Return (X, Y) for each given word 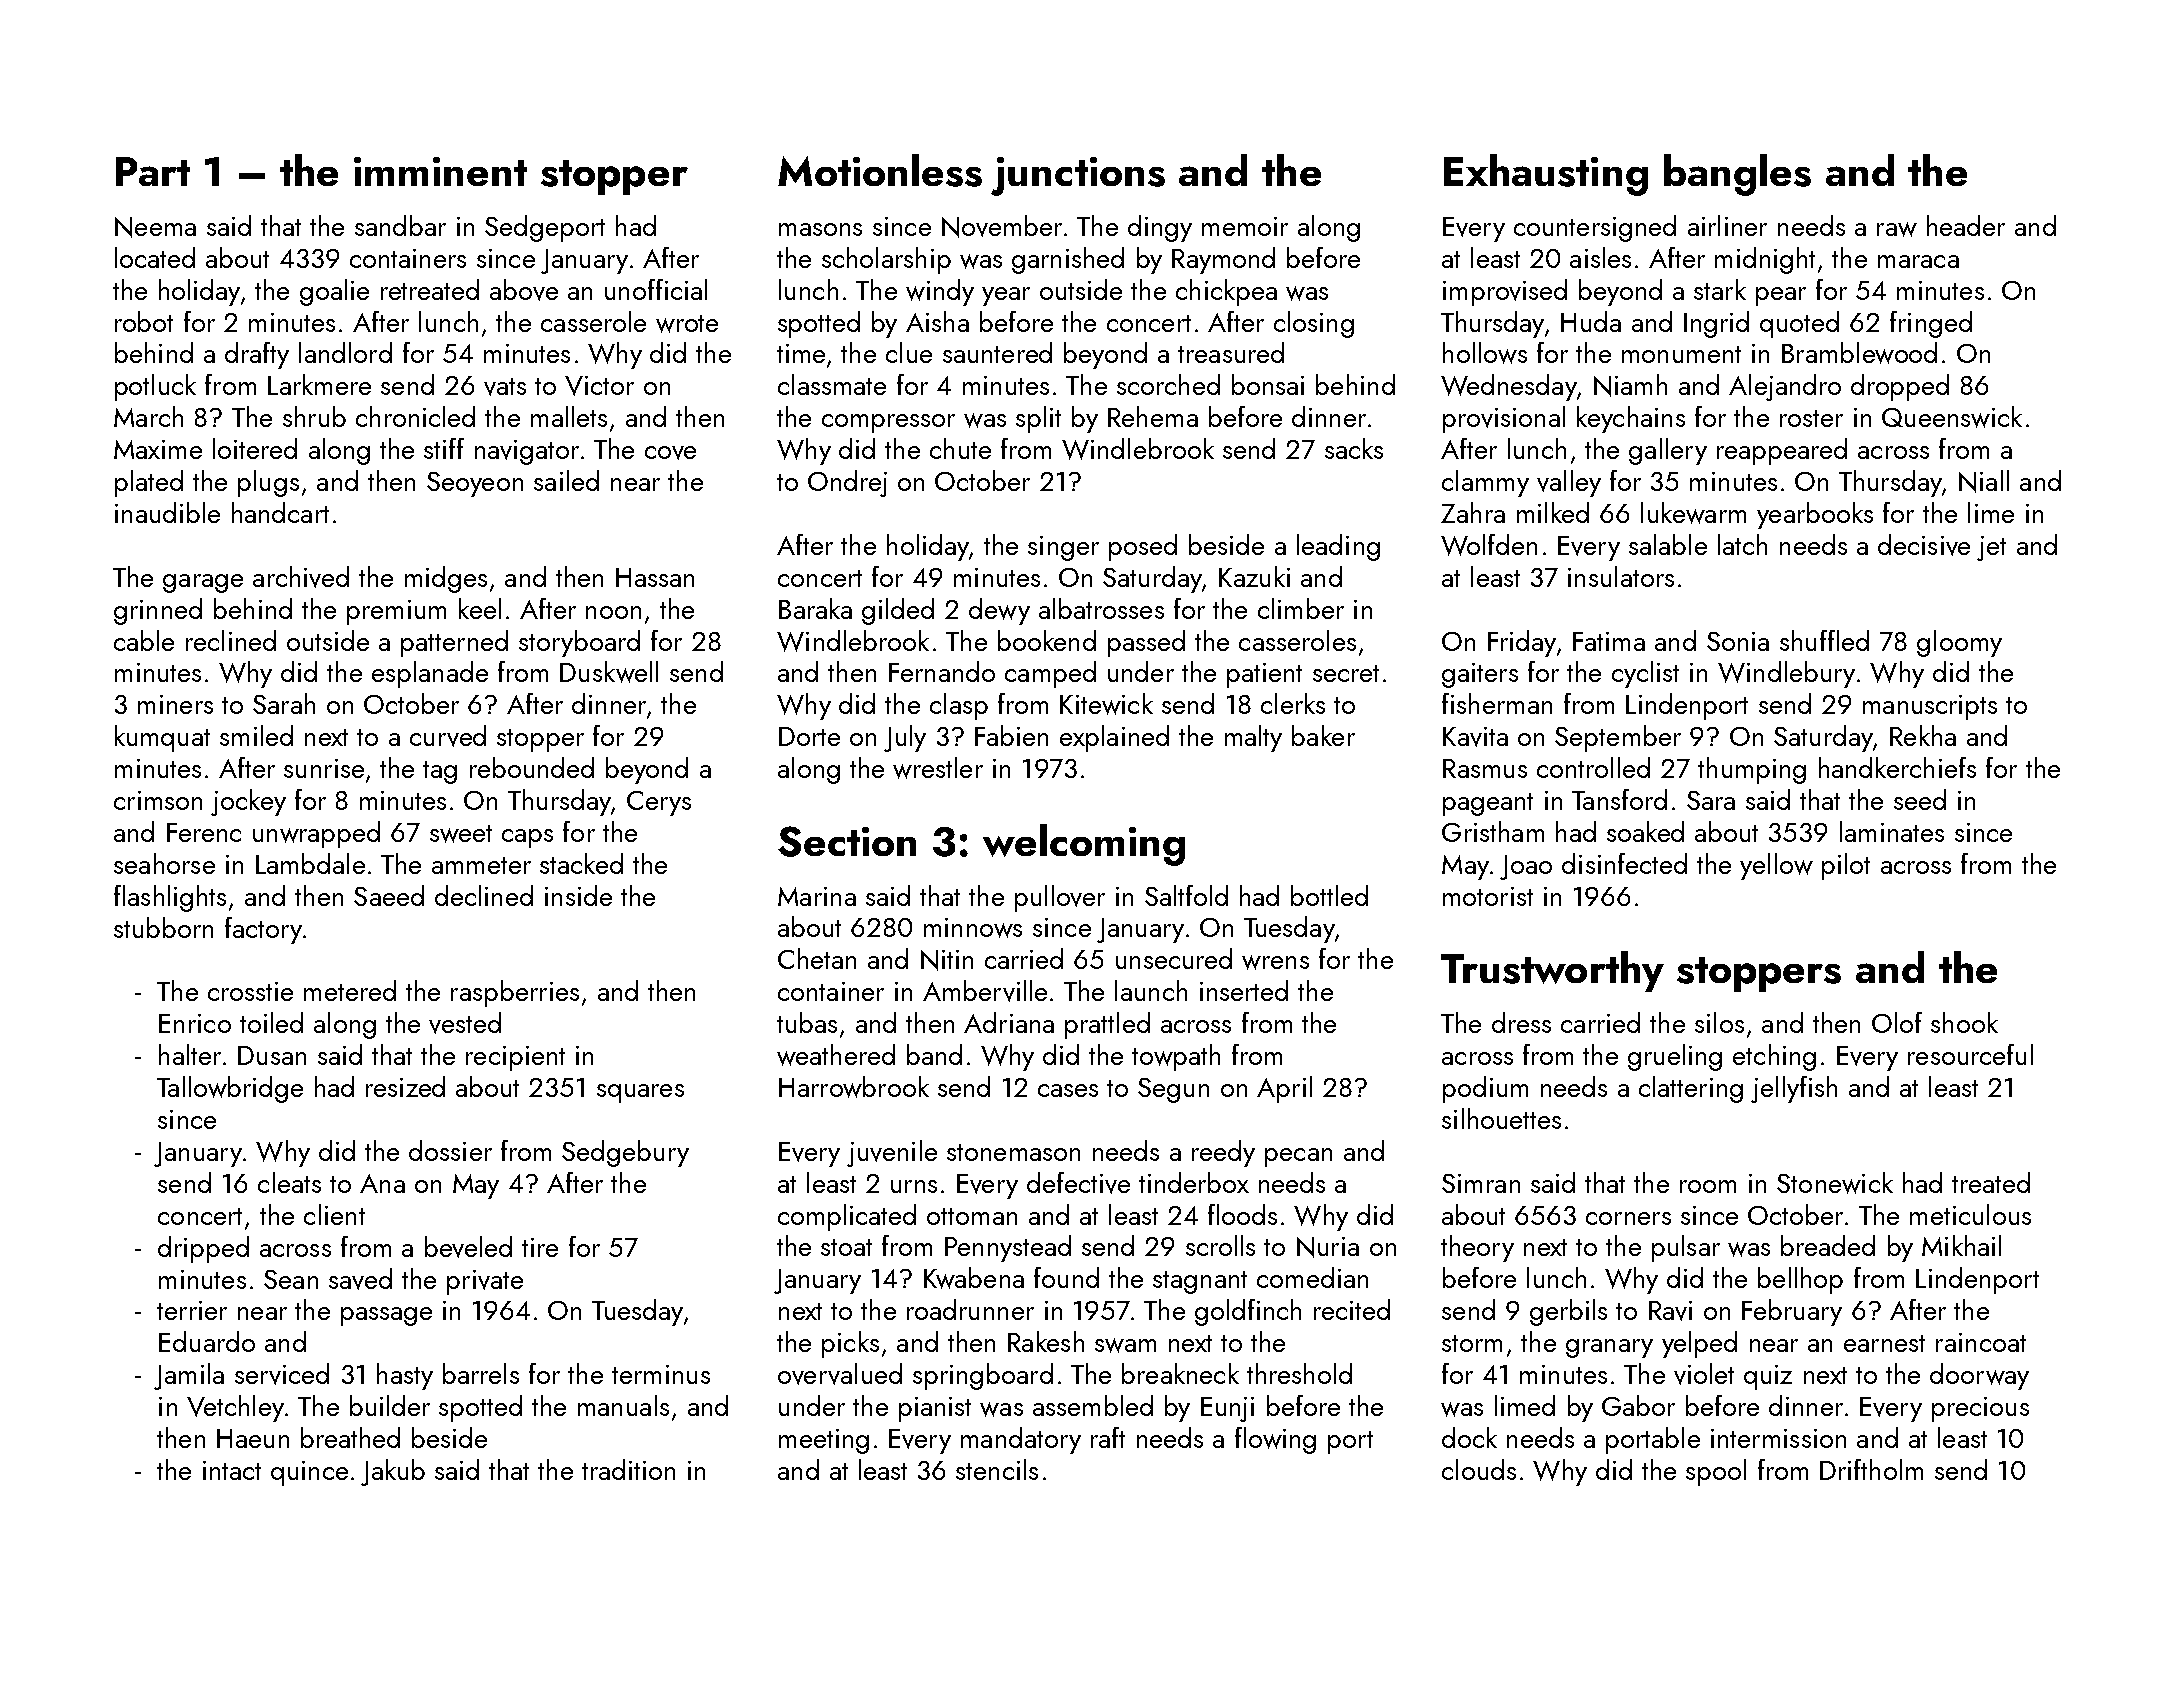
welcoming (1084, 845)
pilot (1846, 866)
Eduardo (207, 1341)
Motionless (880, 170)
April (1284, 1089)
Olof (1897, 1022)
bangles (1737, 175)
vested (465, 1023)
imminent (440, 171)
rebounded (532, 767)
